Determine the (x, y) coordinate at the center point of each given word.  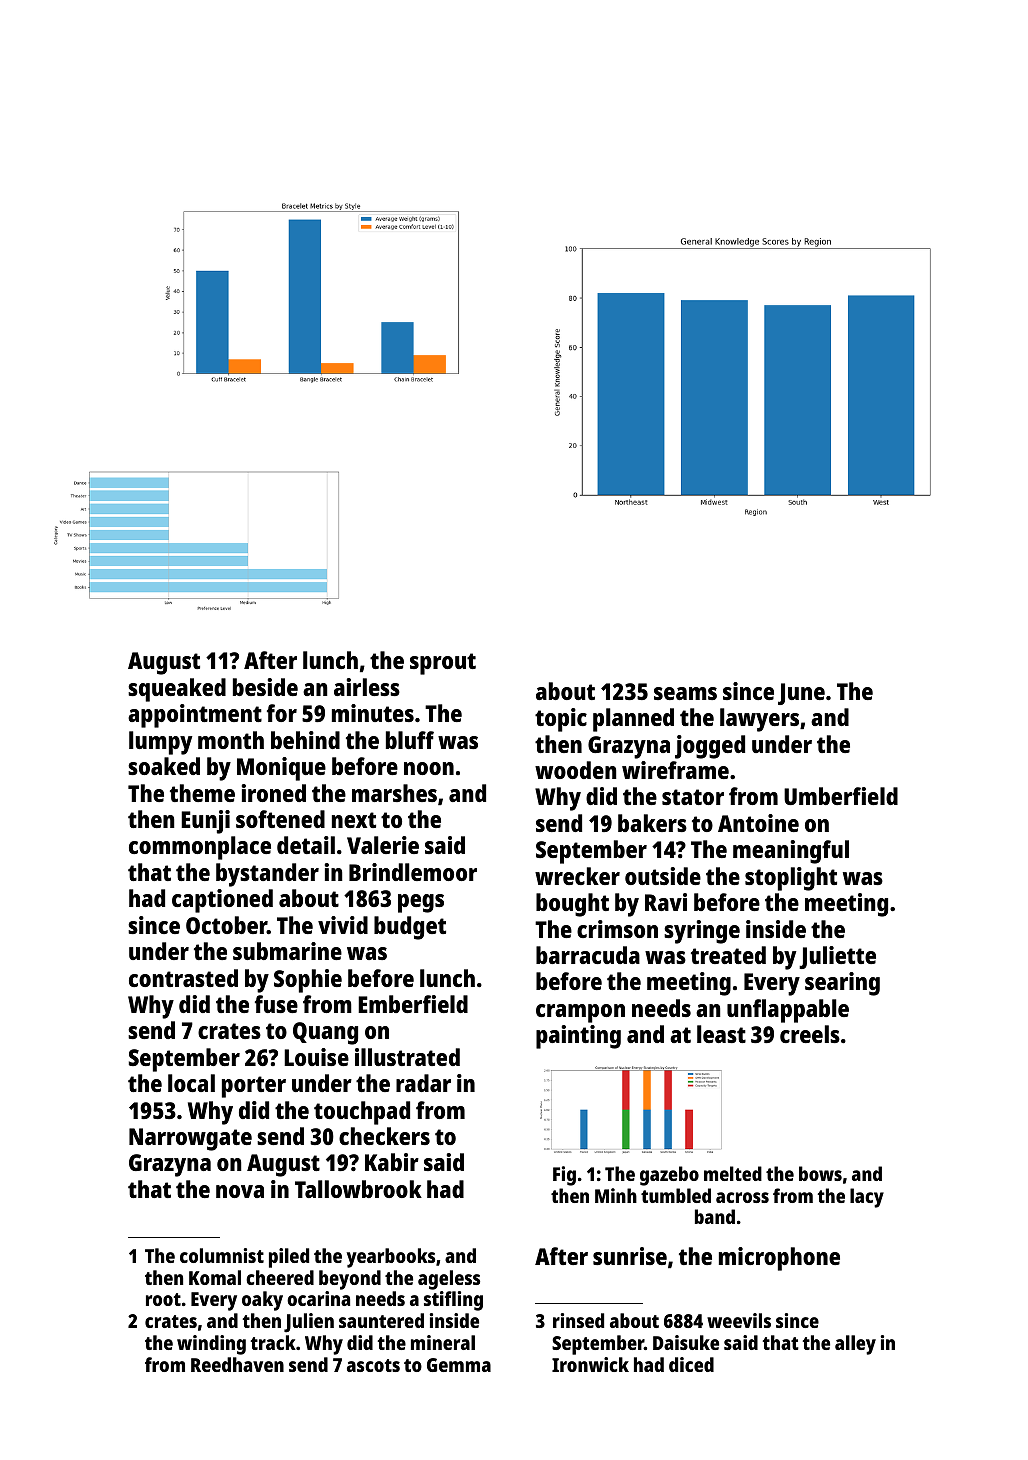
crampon (580, 1013)
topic (561, 720)
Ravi (666, 902)
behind (305, 740)
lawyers (759, 720)
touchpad (362, 1113)
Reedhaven (237, 1364)
